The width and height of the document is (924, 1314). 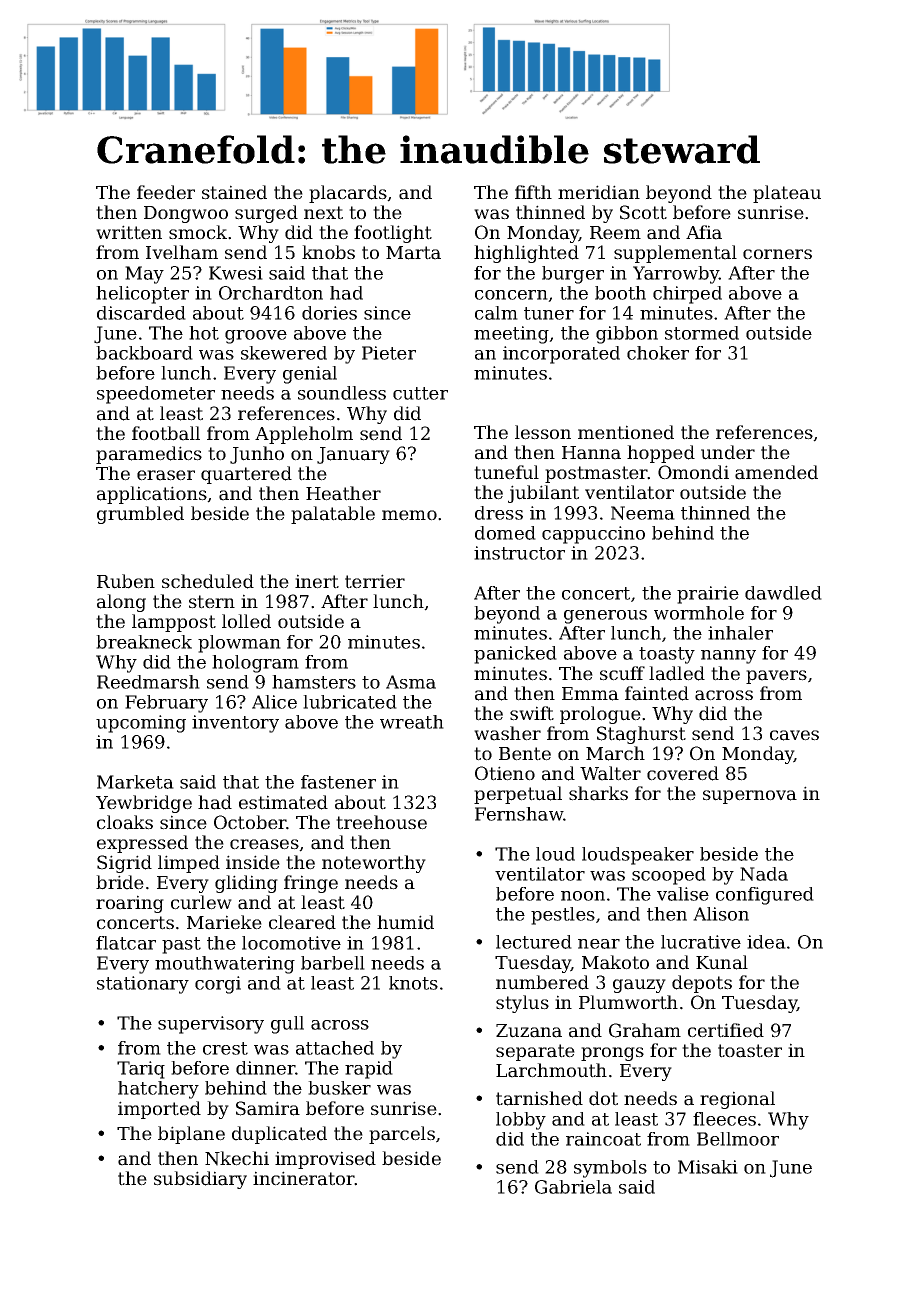 I want to click on burger, so click(x=573, y=275).
